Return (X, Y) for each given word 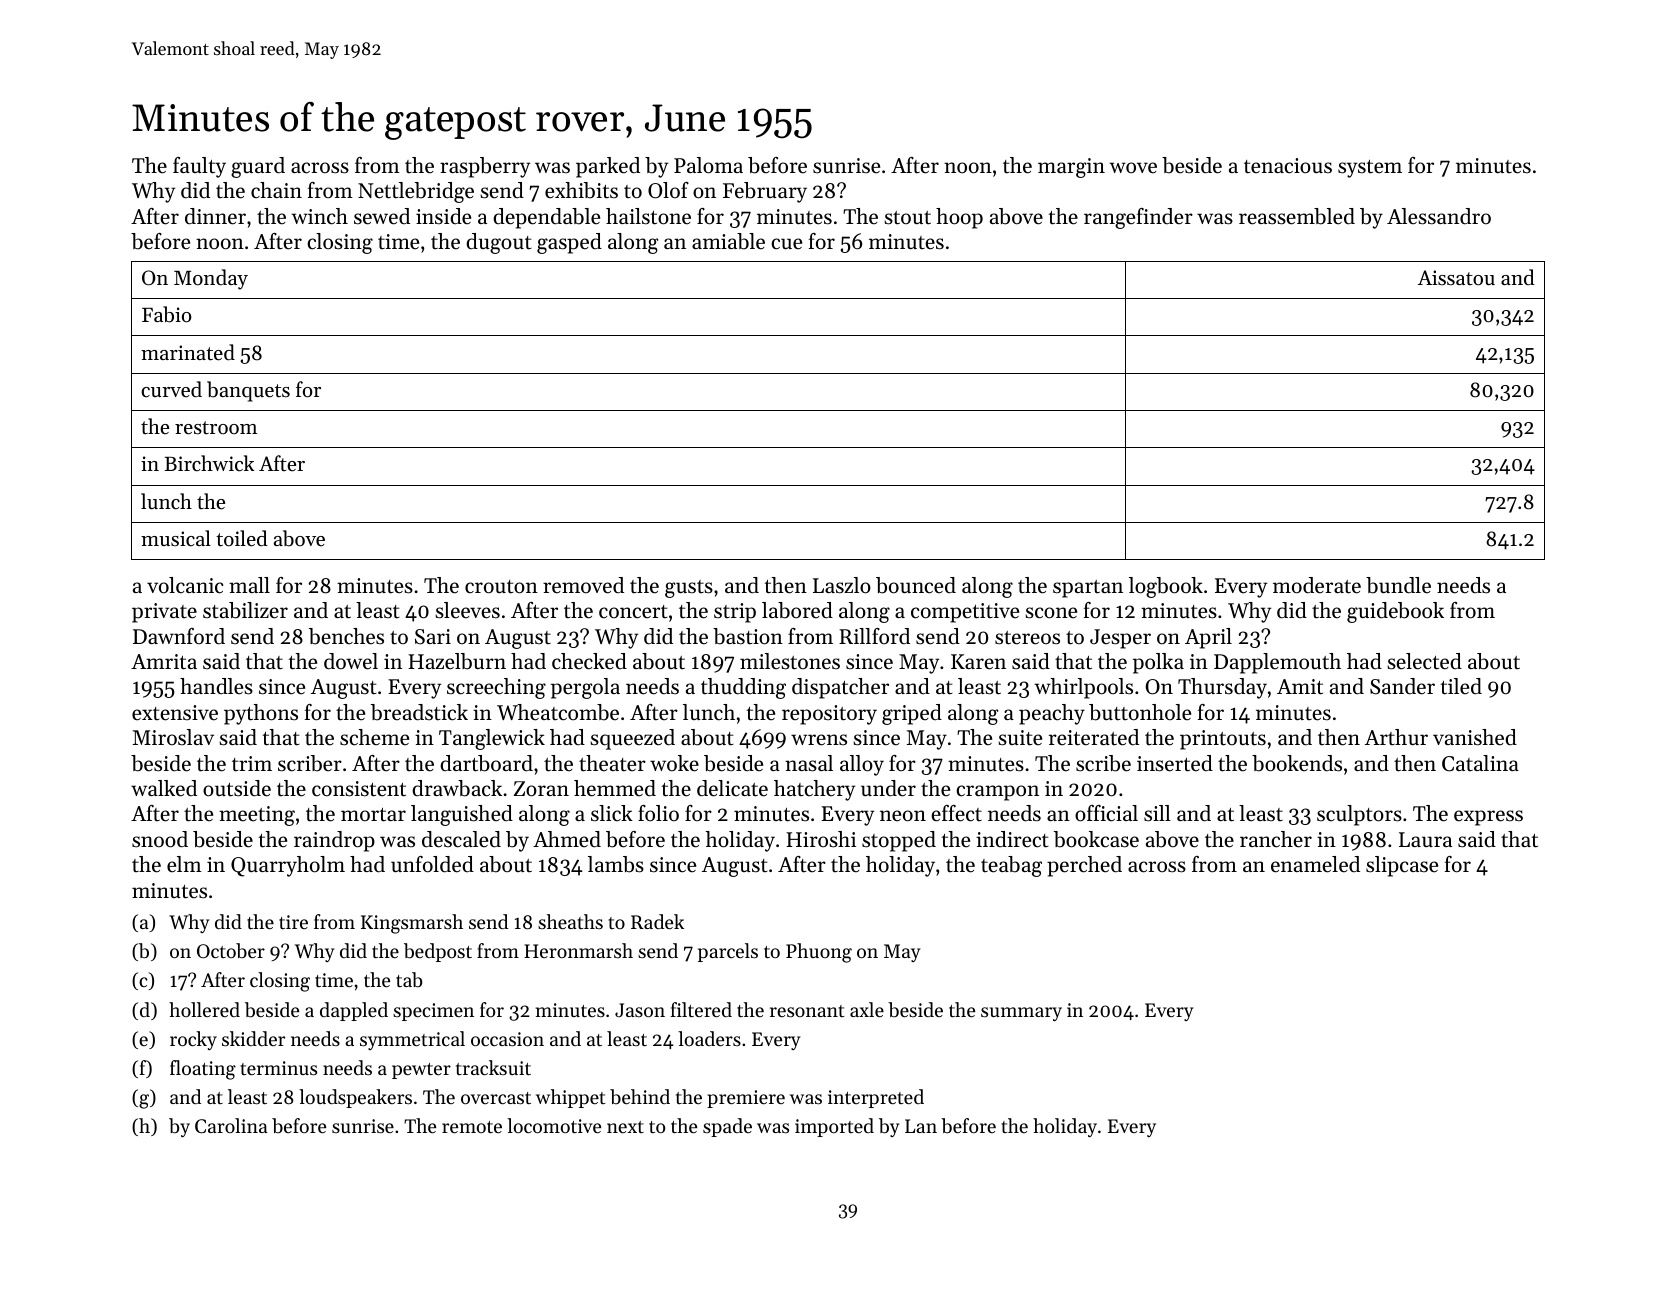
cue (786, 244)
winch (320, 216)
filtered (701, 1009)
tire (293, 922)
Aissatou (1456, 278)
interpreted (876, 1098)
